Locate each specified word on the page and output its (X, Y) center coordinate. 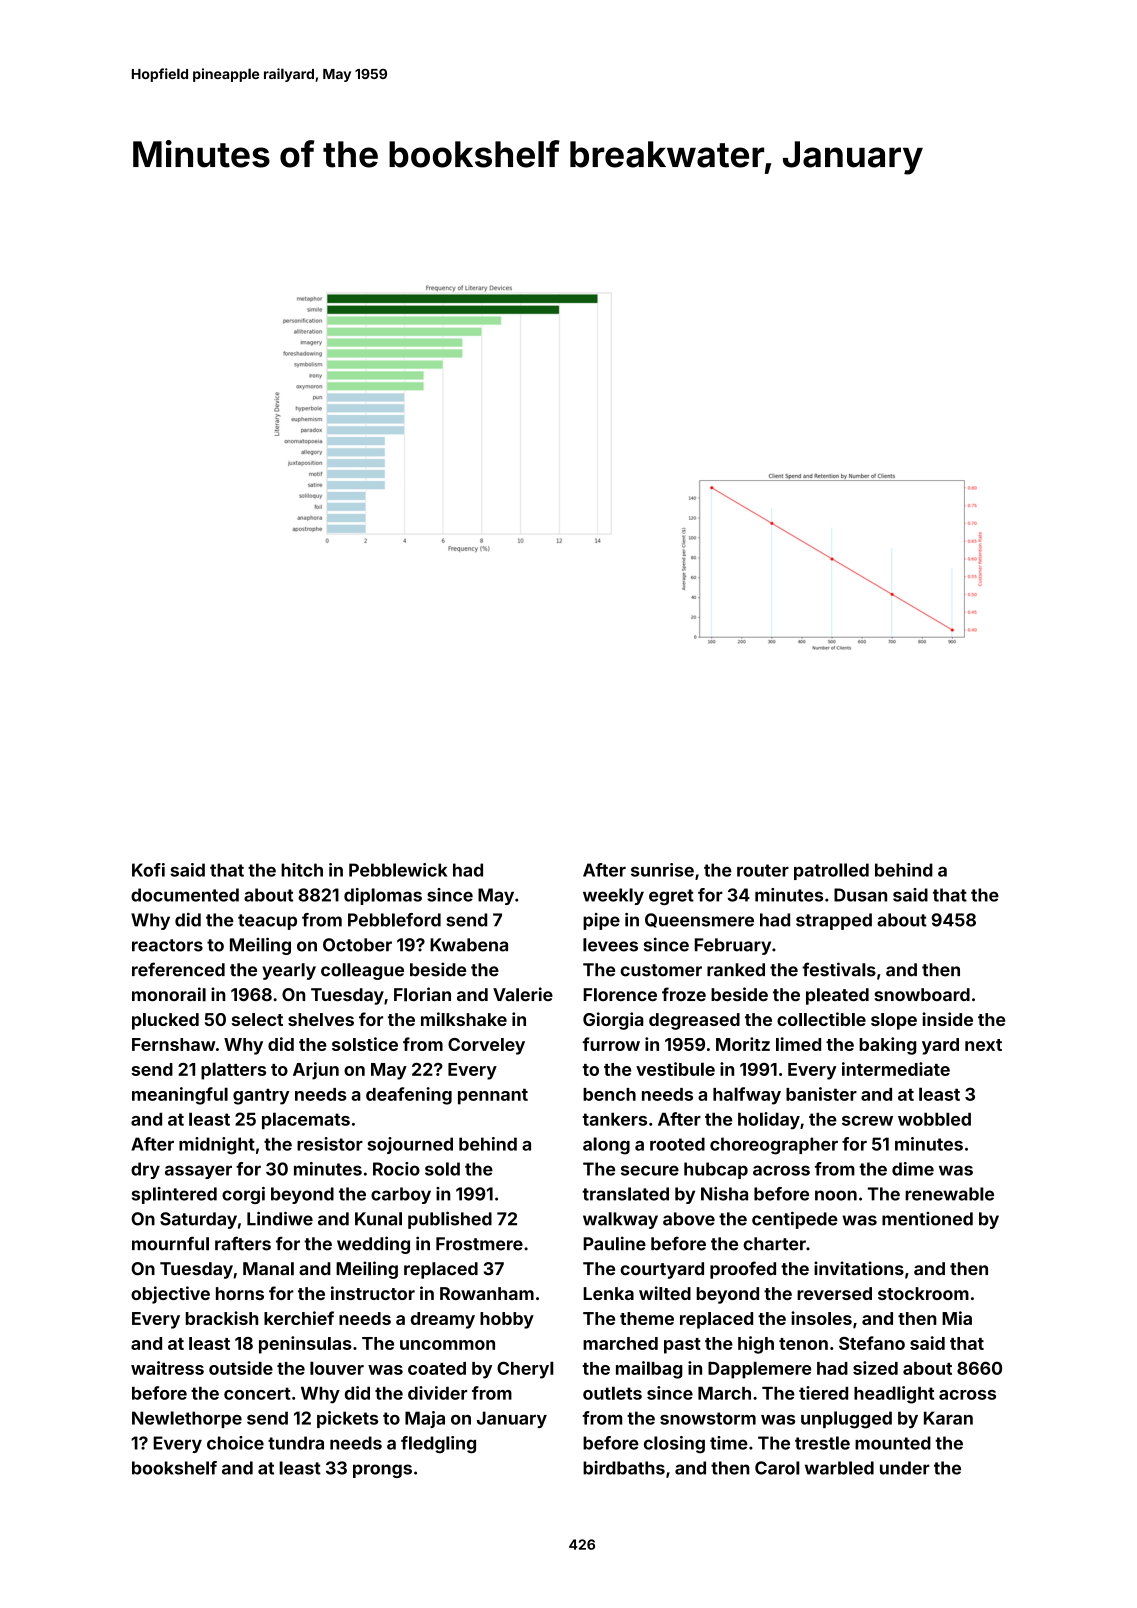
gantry (261, 1097)
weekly (613, 896)
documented (185, 895)
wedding (373, 1245)
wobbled (934, 1119)
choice (235, 1443)
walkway (620, 1220)
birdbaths (624, 1468)
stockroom (923, 1293)
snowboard (922, 994)
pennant (493, 1097)
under (905, 1468)
